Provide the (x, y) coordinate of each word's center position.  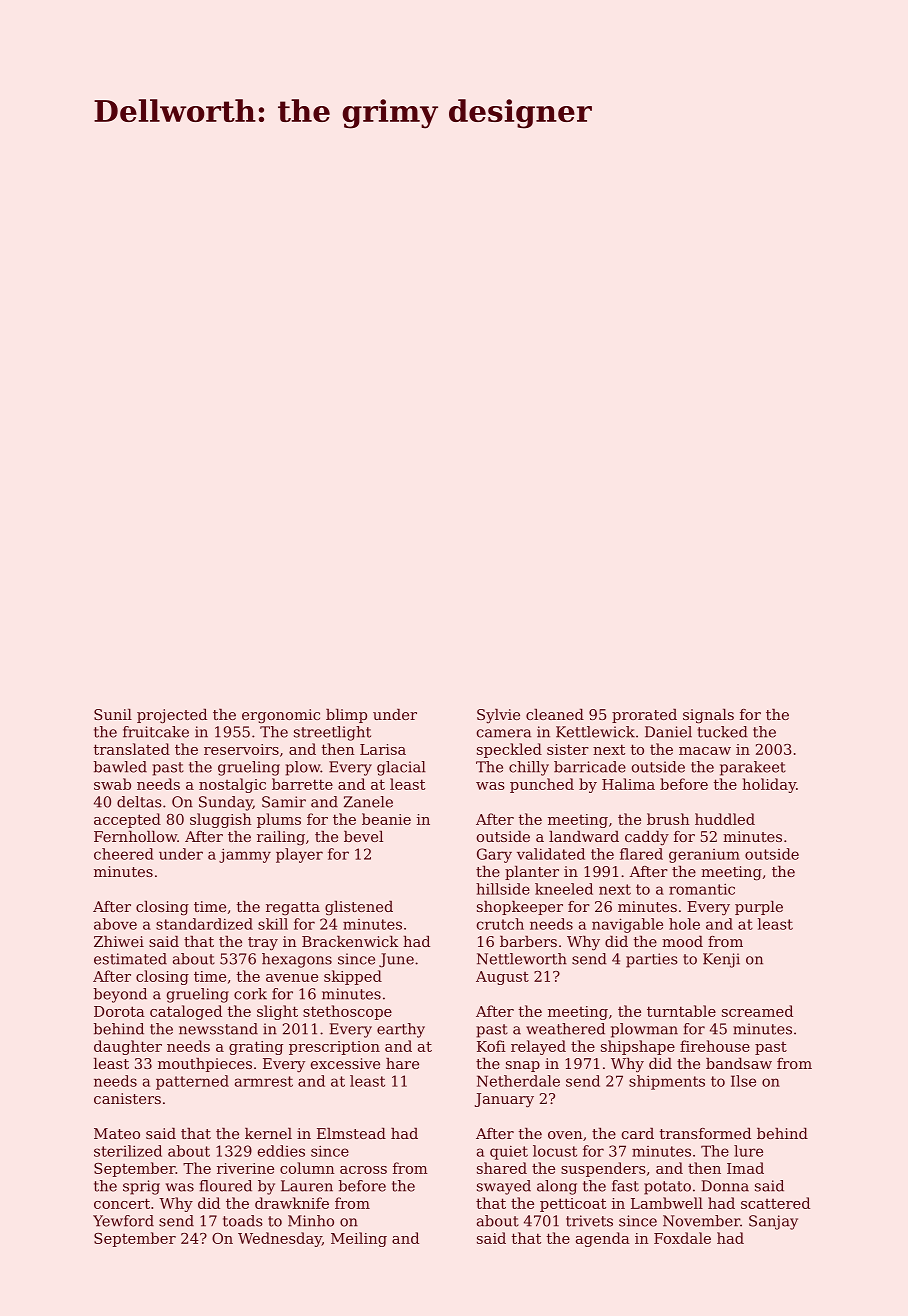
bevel (363, 836)
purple (759, 908)
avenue (292, 978)
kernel (268, 1133)
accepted (127, 820)
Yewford (123, 1221)
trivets (589, 1221)
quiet (509, 1153)
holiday (769, 785)
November (701, 1221)
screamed (757, 1011)
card (638, 1133)
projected (172, 716)
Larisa (383, 749)
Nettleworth (522, 959)
